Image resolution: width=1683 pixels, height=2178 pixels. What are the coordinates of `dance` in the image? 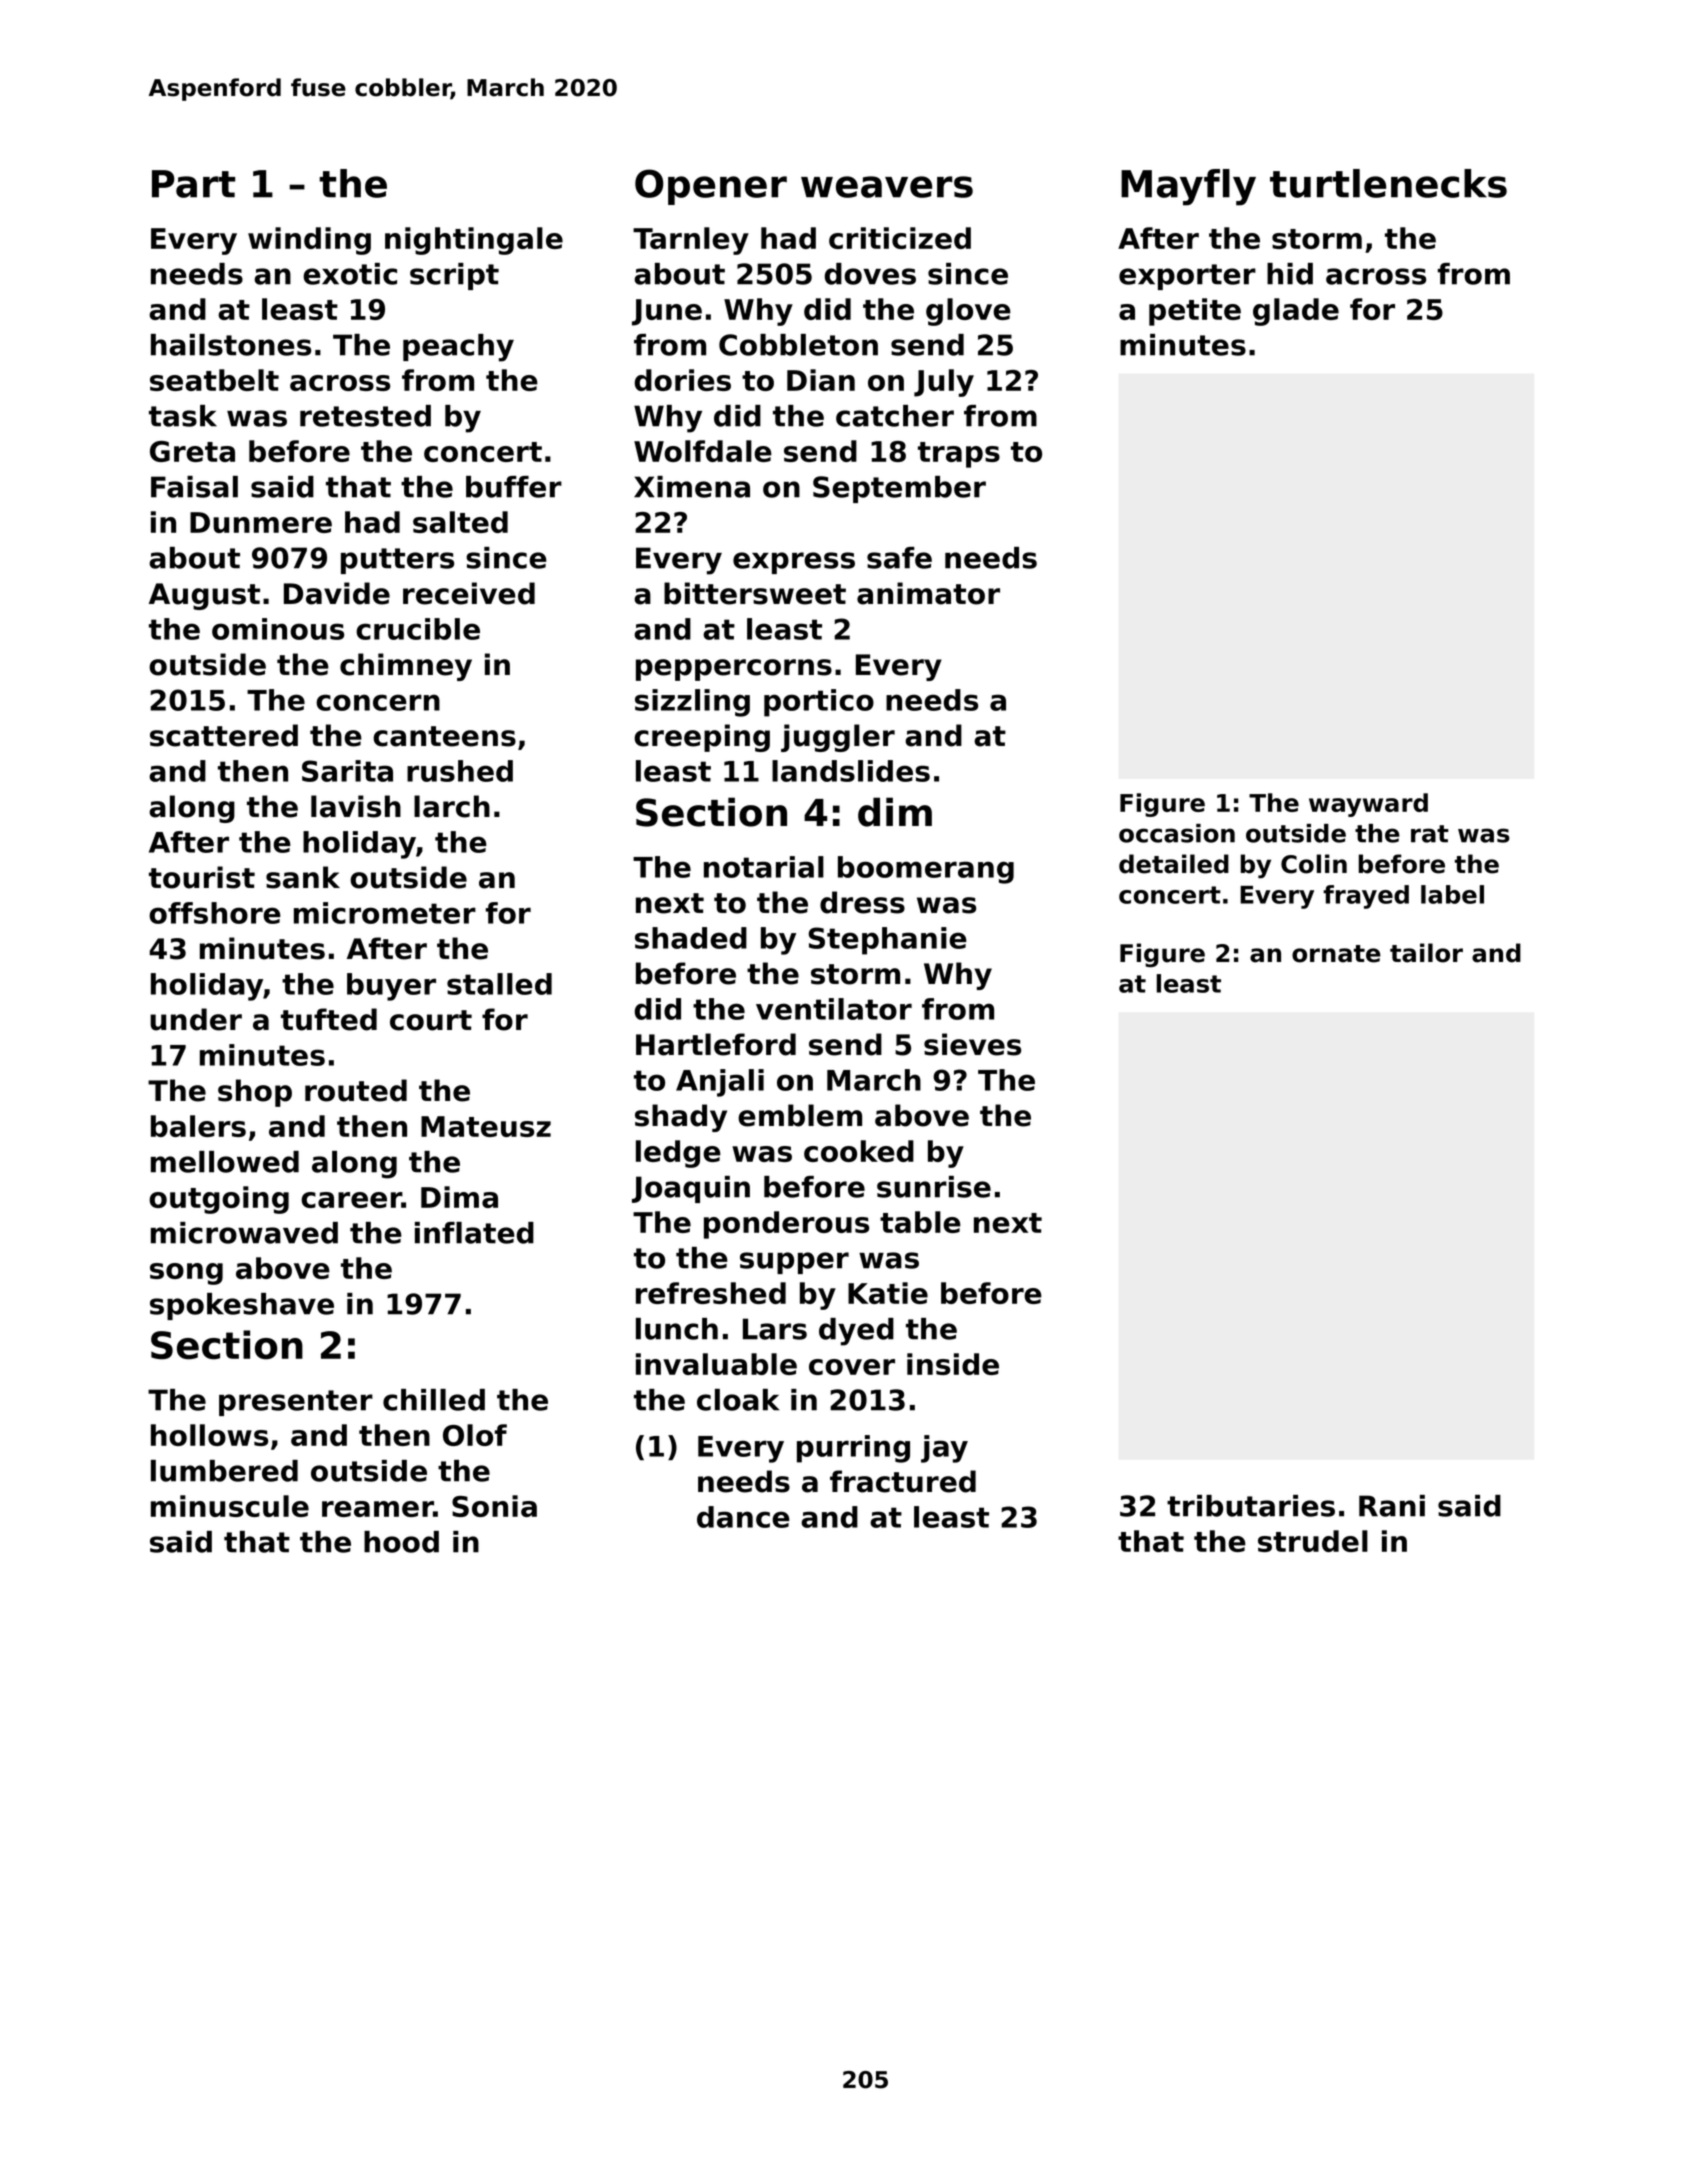 It's located at (743, 1517).
